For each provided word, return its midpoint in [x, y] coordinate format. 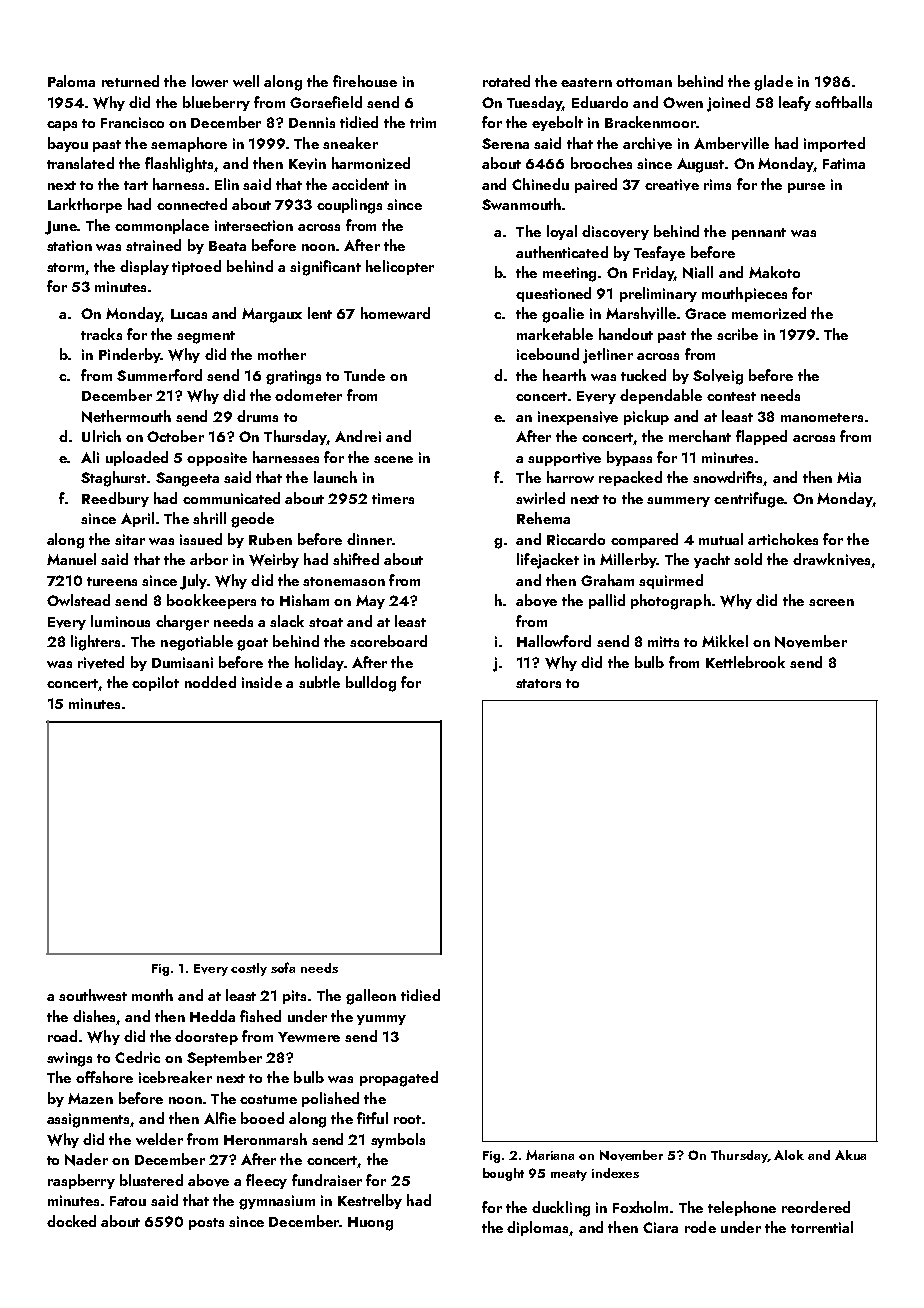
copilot [155, 683]
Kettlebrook [745, 662]
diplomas [538, 1228]
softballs [843, 102]
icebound [548, 354]
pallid [607, 601]
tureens [112, 581]
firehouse [365, 81]
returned [130, 81]
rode [700, 1227]
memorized [769, 313]
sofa [283, 967]
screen [831, 602]
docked [71, 1221]
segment [206, 337]
